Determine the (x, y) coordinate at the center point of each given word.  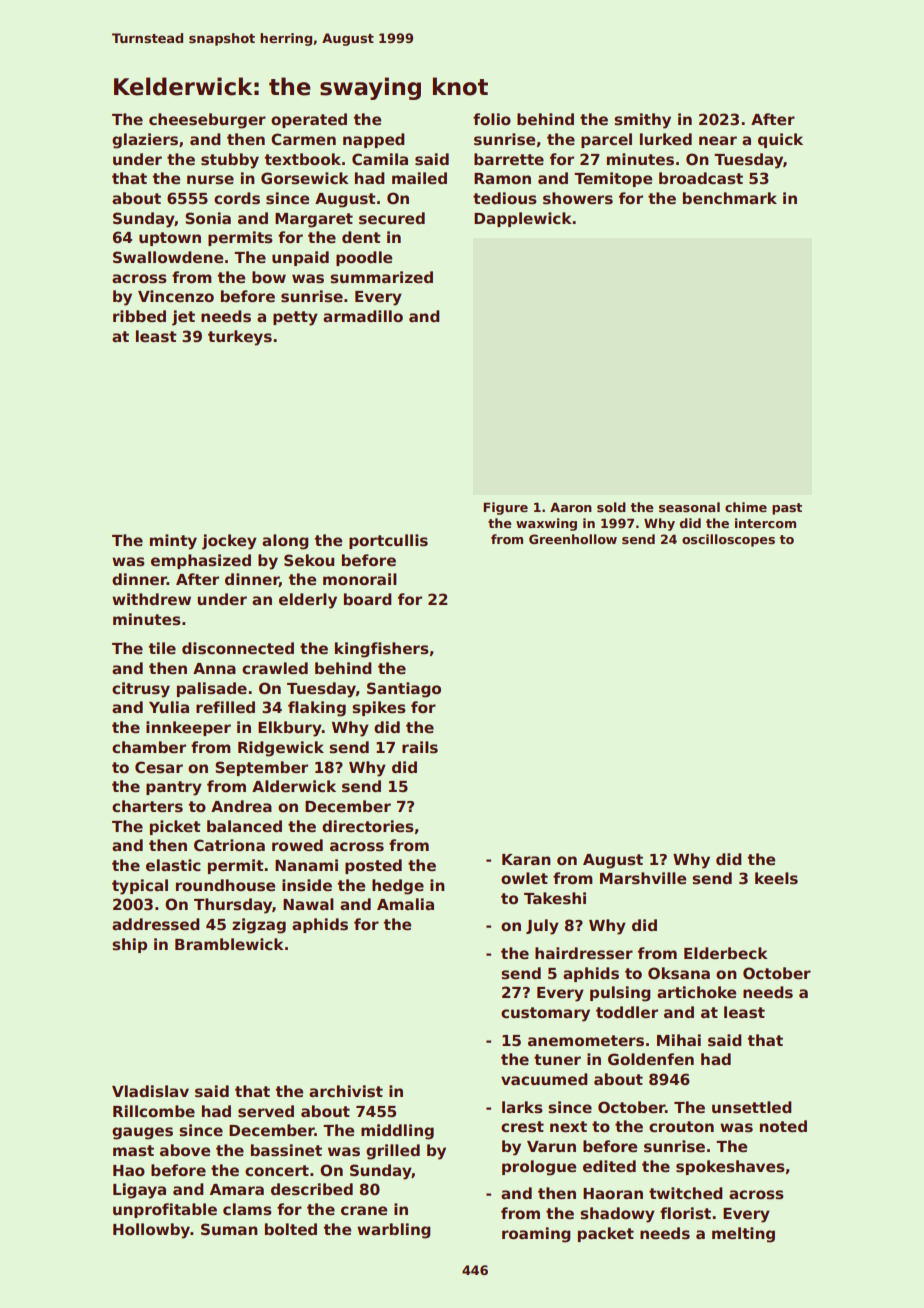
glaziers (145, 141)
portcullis (388, 541)
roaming (536, 1235)
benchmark (730, 198)
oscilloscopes (728, 540)
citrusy (141, 690)
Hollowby (151, 1231)
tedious (505, 198)
